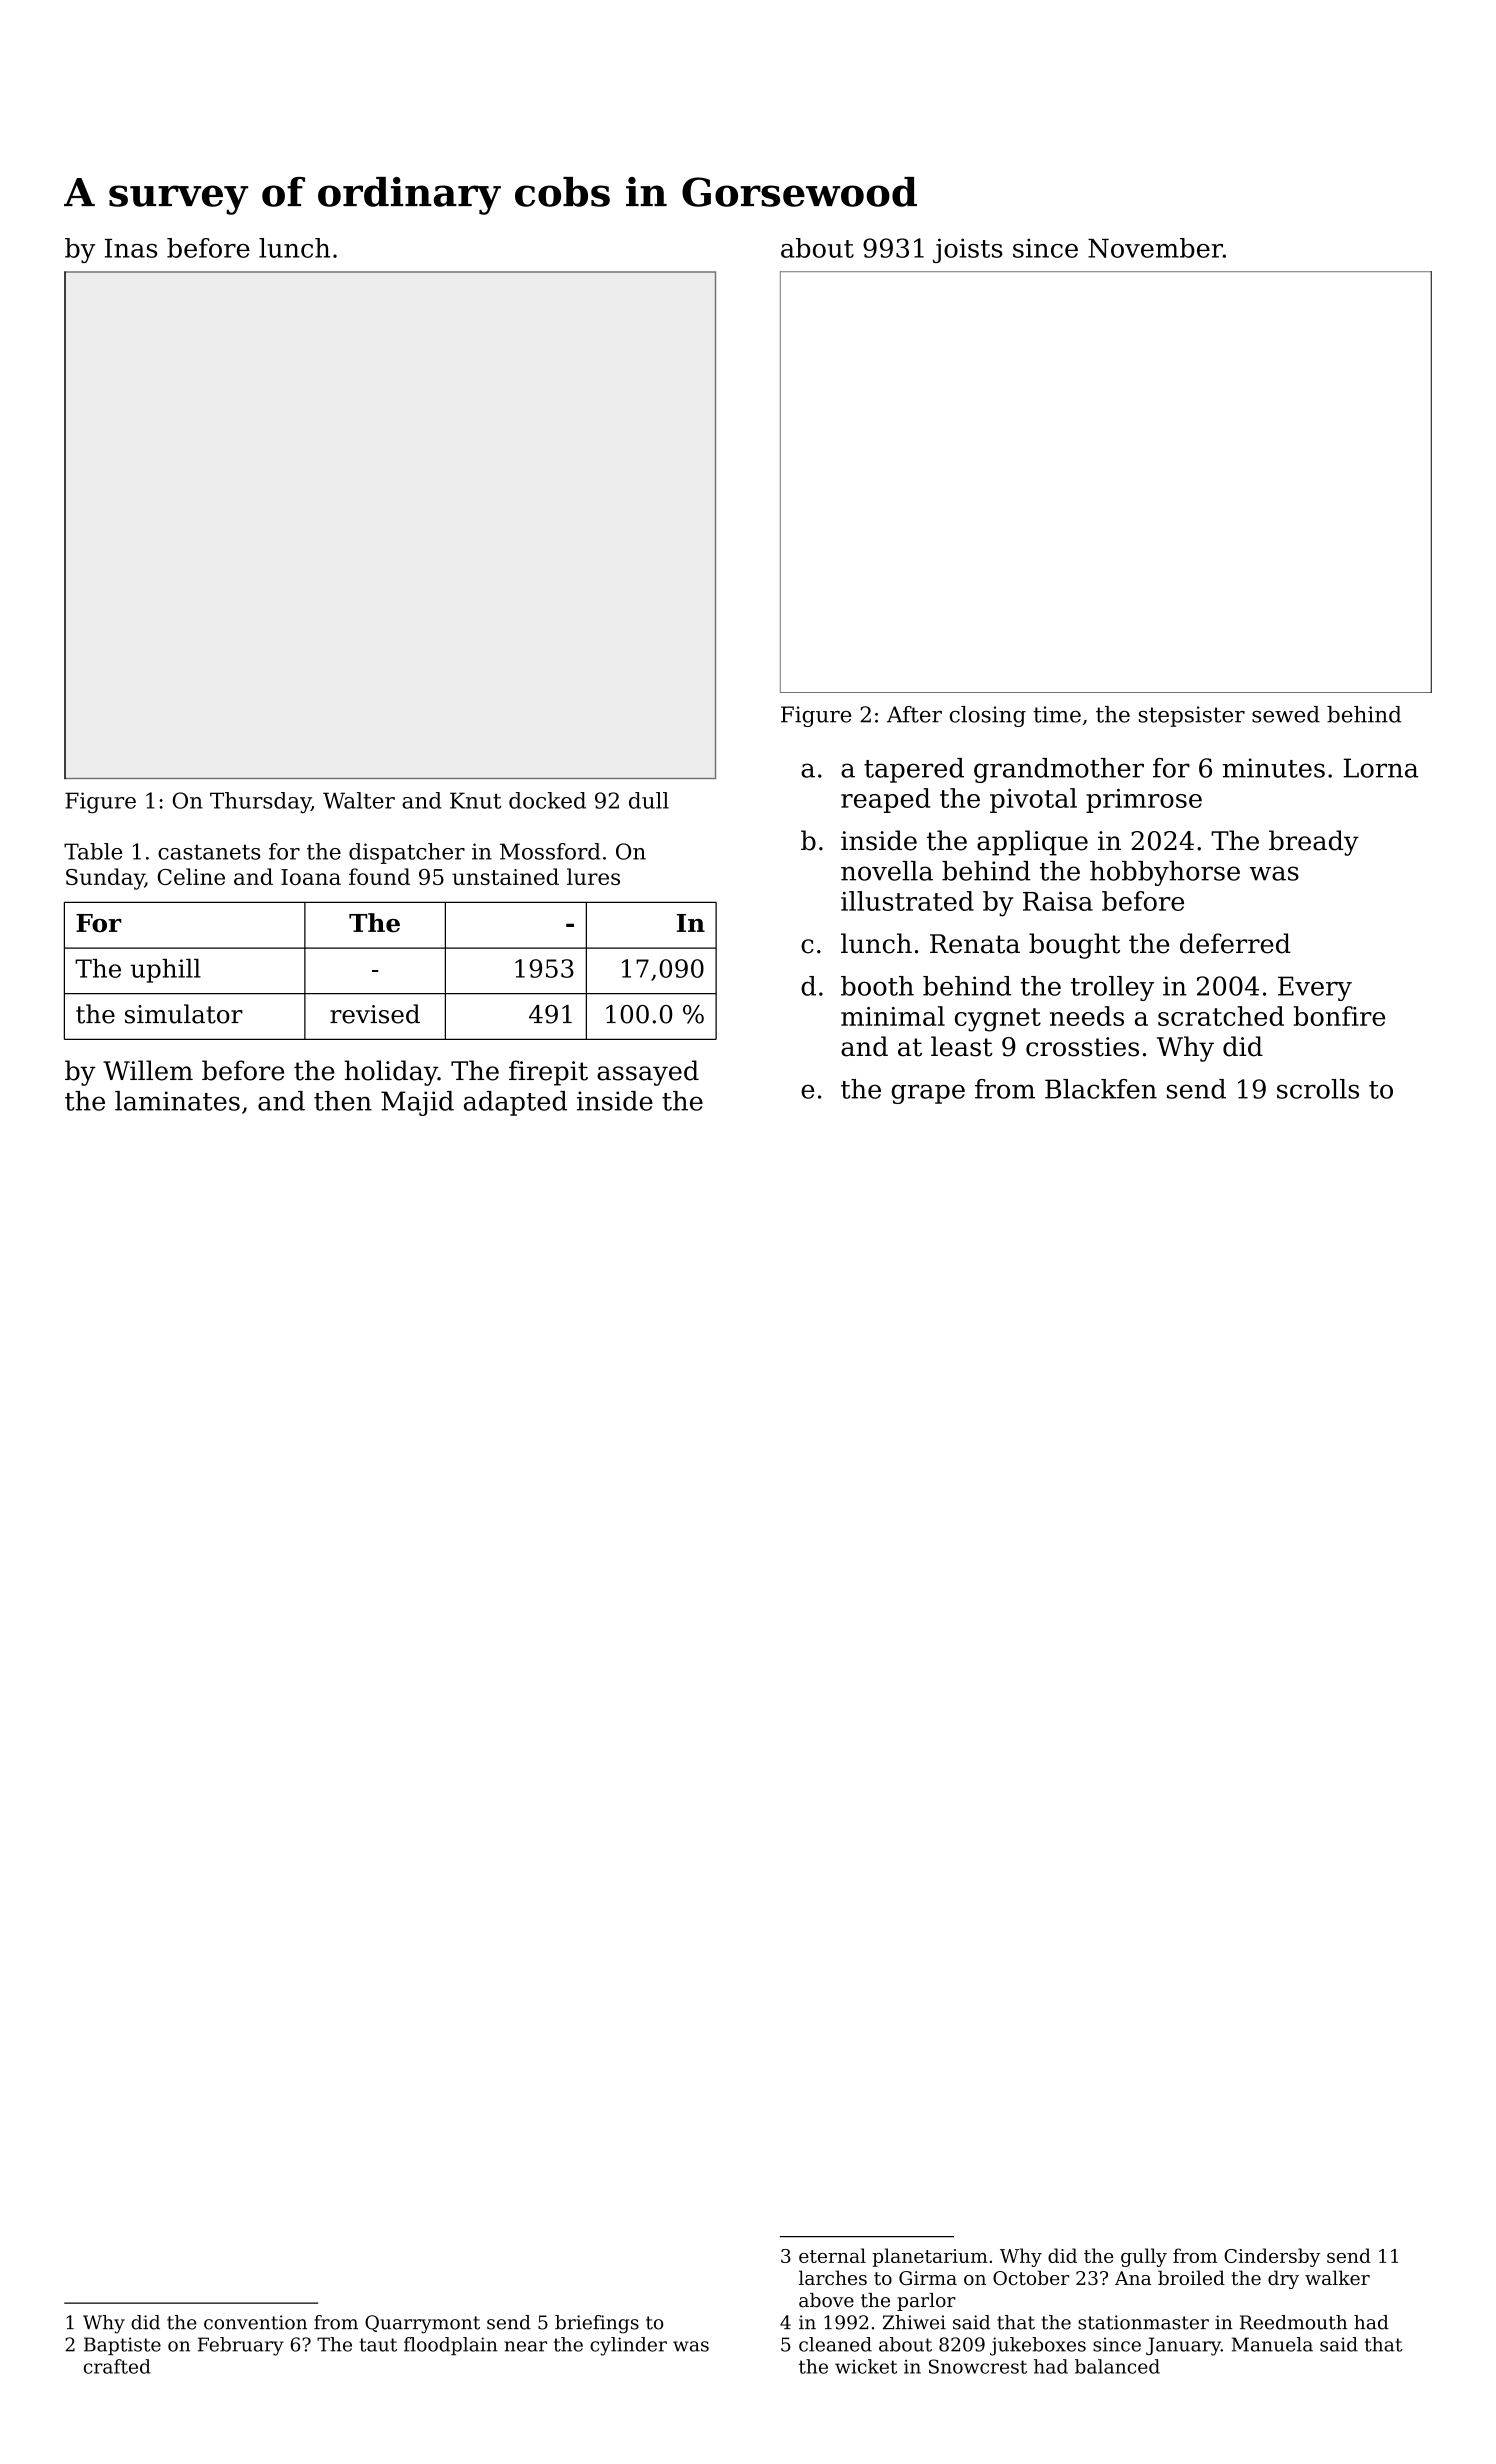 The image size is (1496, 2464). I want to click on convention, so click(255, 2322).
